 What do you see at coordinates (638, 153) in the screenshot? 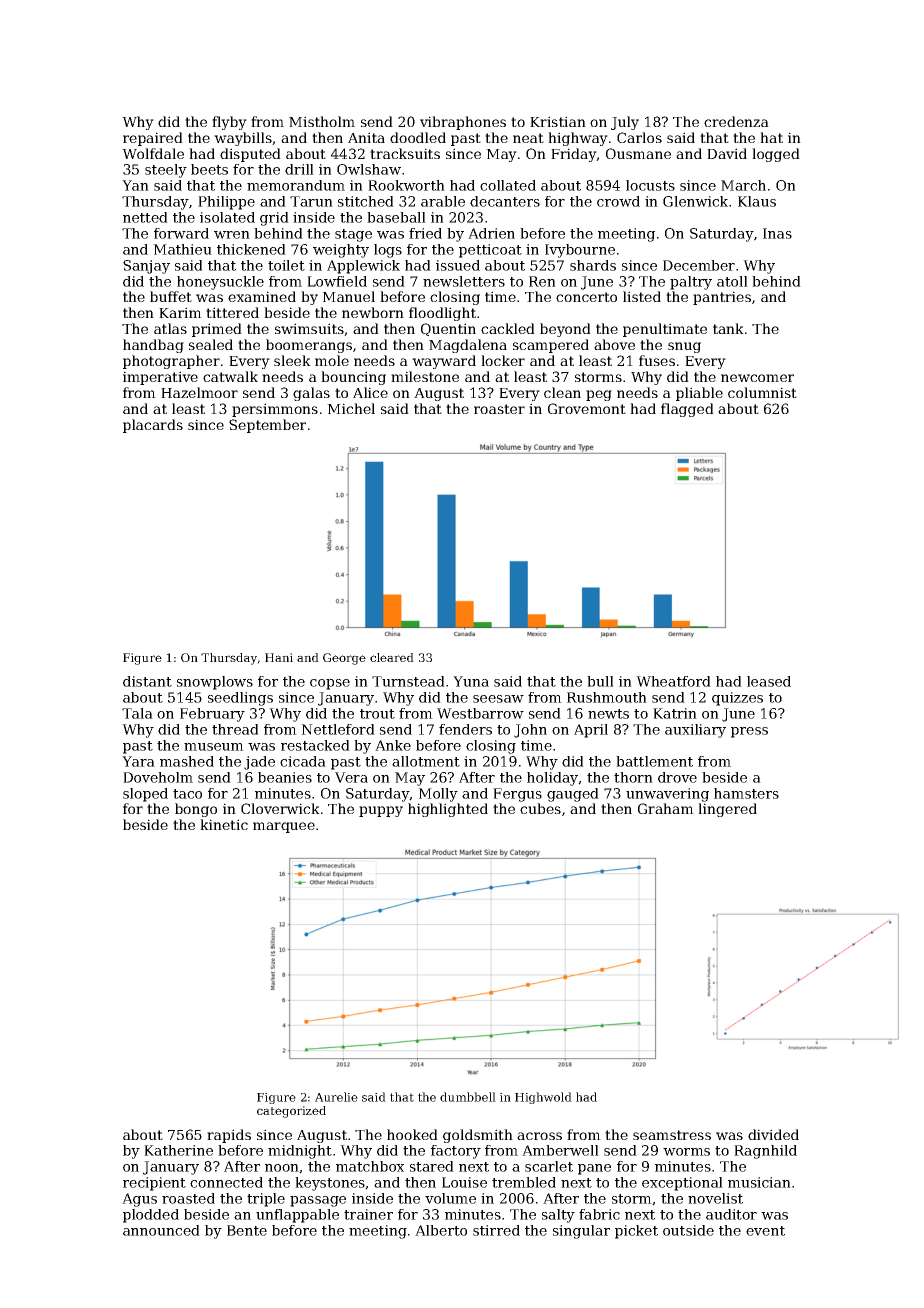
I see `Ousmane` at bounding box center [638, 153].
